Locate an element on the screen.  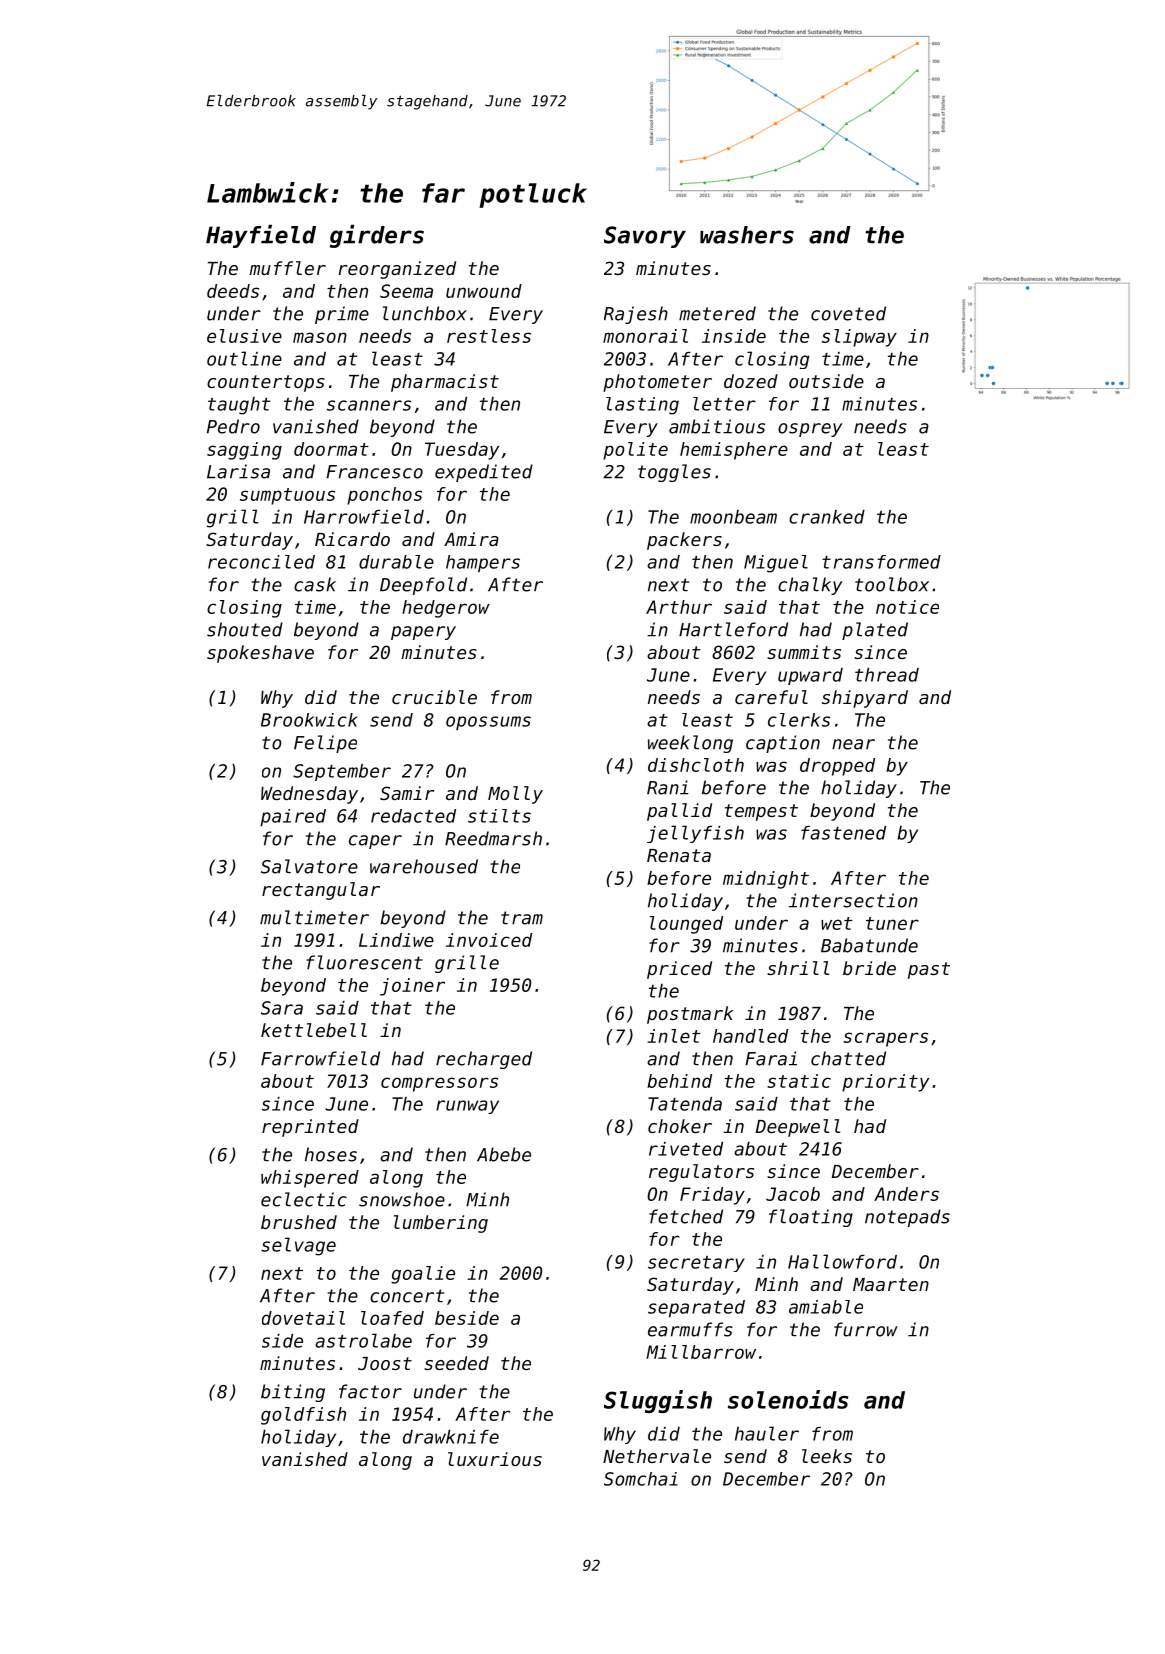
static is located at coordinates (799, 1081).
